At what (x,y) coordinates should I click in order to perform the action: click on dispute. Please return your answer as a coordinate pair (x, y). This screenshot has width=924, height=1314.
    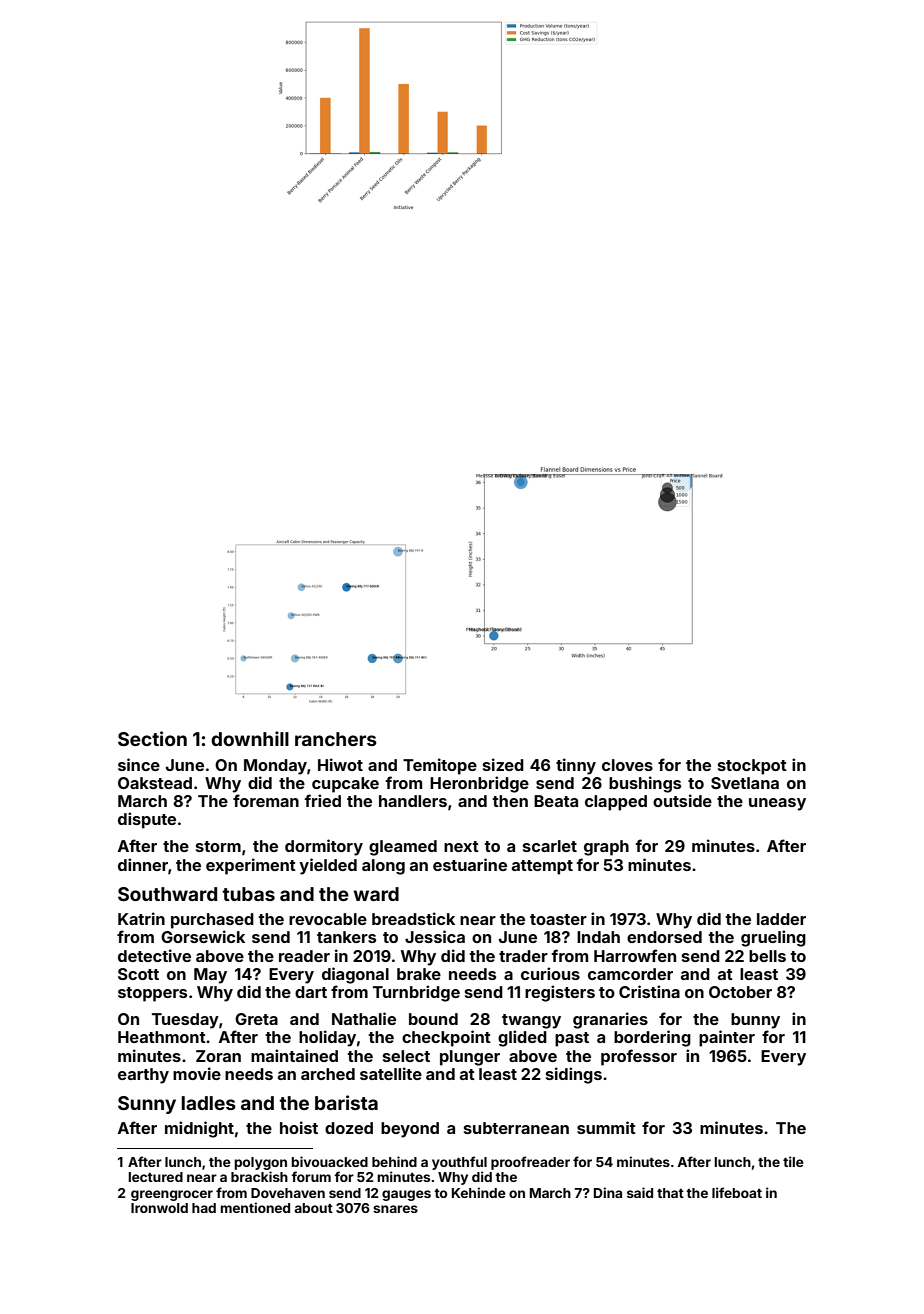
    Looking at the image, I should click on (147, 820).
